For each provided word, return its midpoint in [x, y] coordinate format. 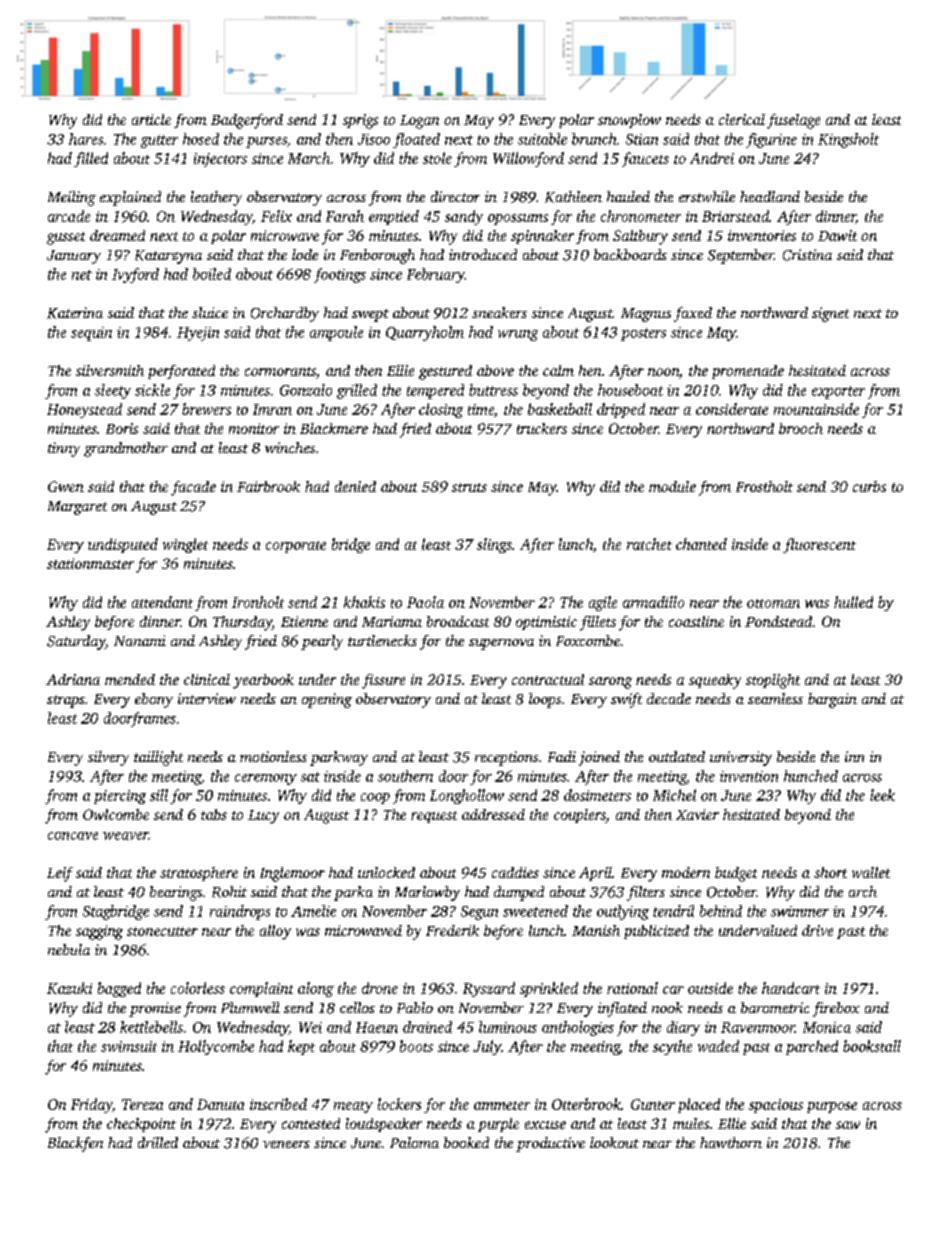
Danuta [220, 1104]
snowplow [629, 121]
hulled [853, 602]
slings [494, 545]
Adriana [73, 679]
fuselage [793, 121]
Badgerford [247, 121]
